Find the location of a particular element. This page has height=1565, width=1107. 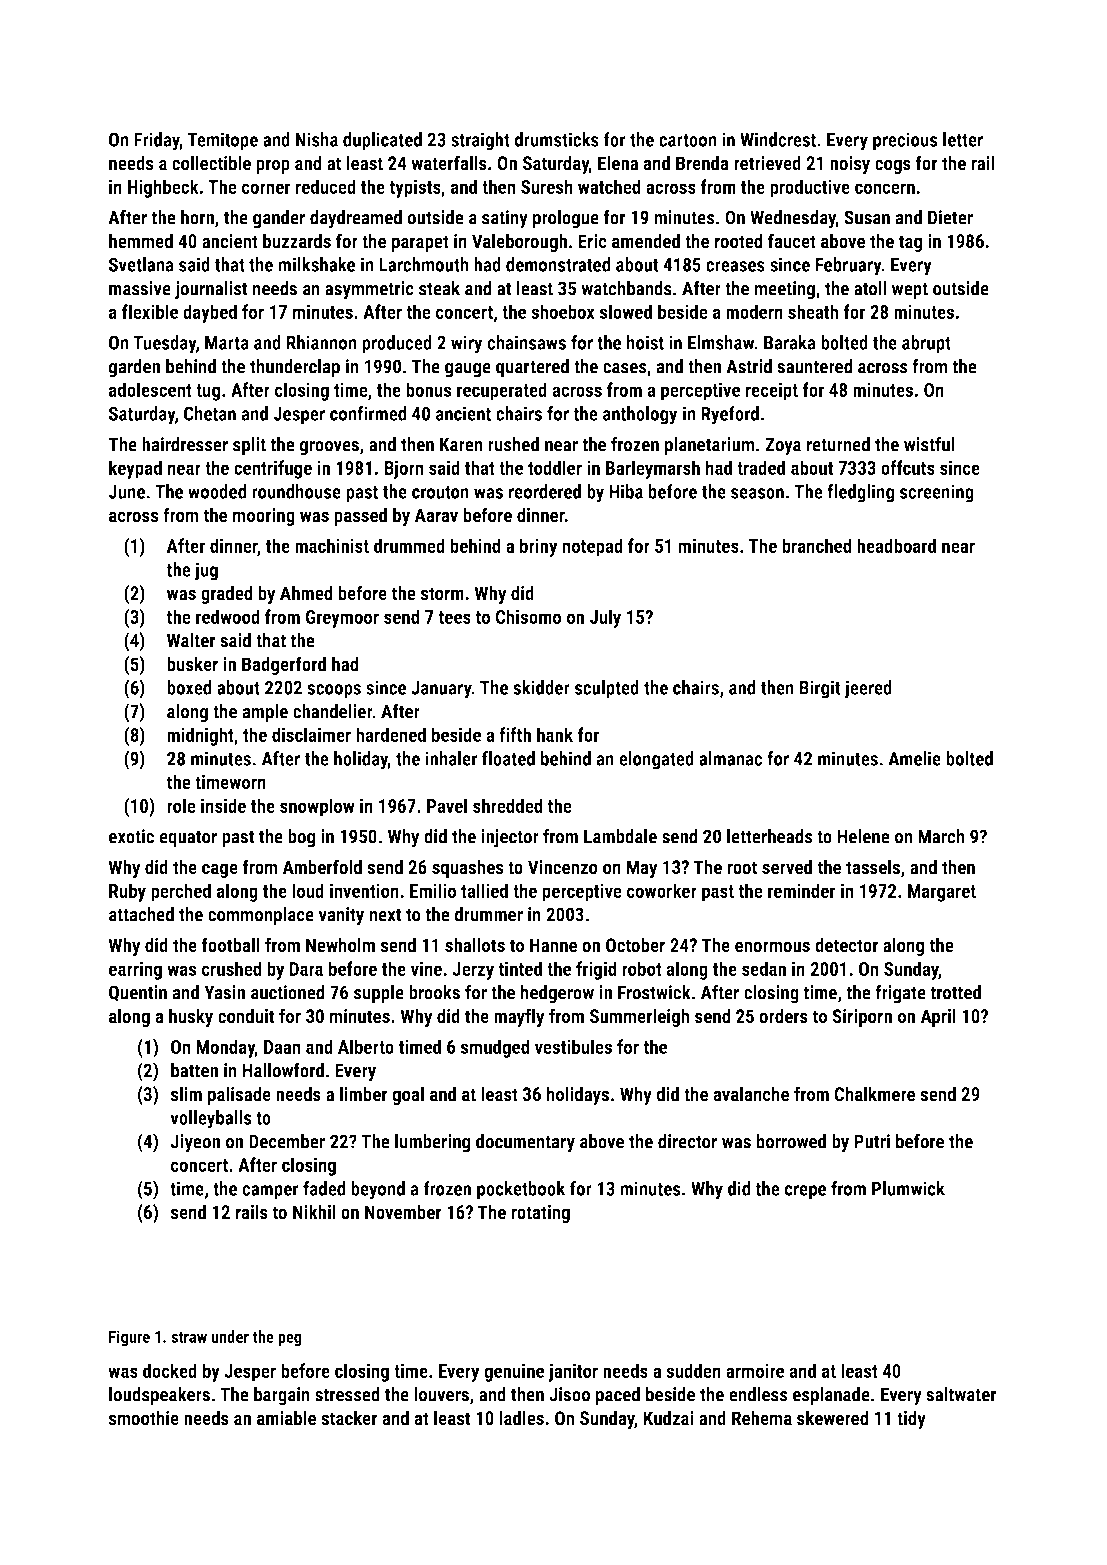

amiable is located at coordinates (286, 1418).
